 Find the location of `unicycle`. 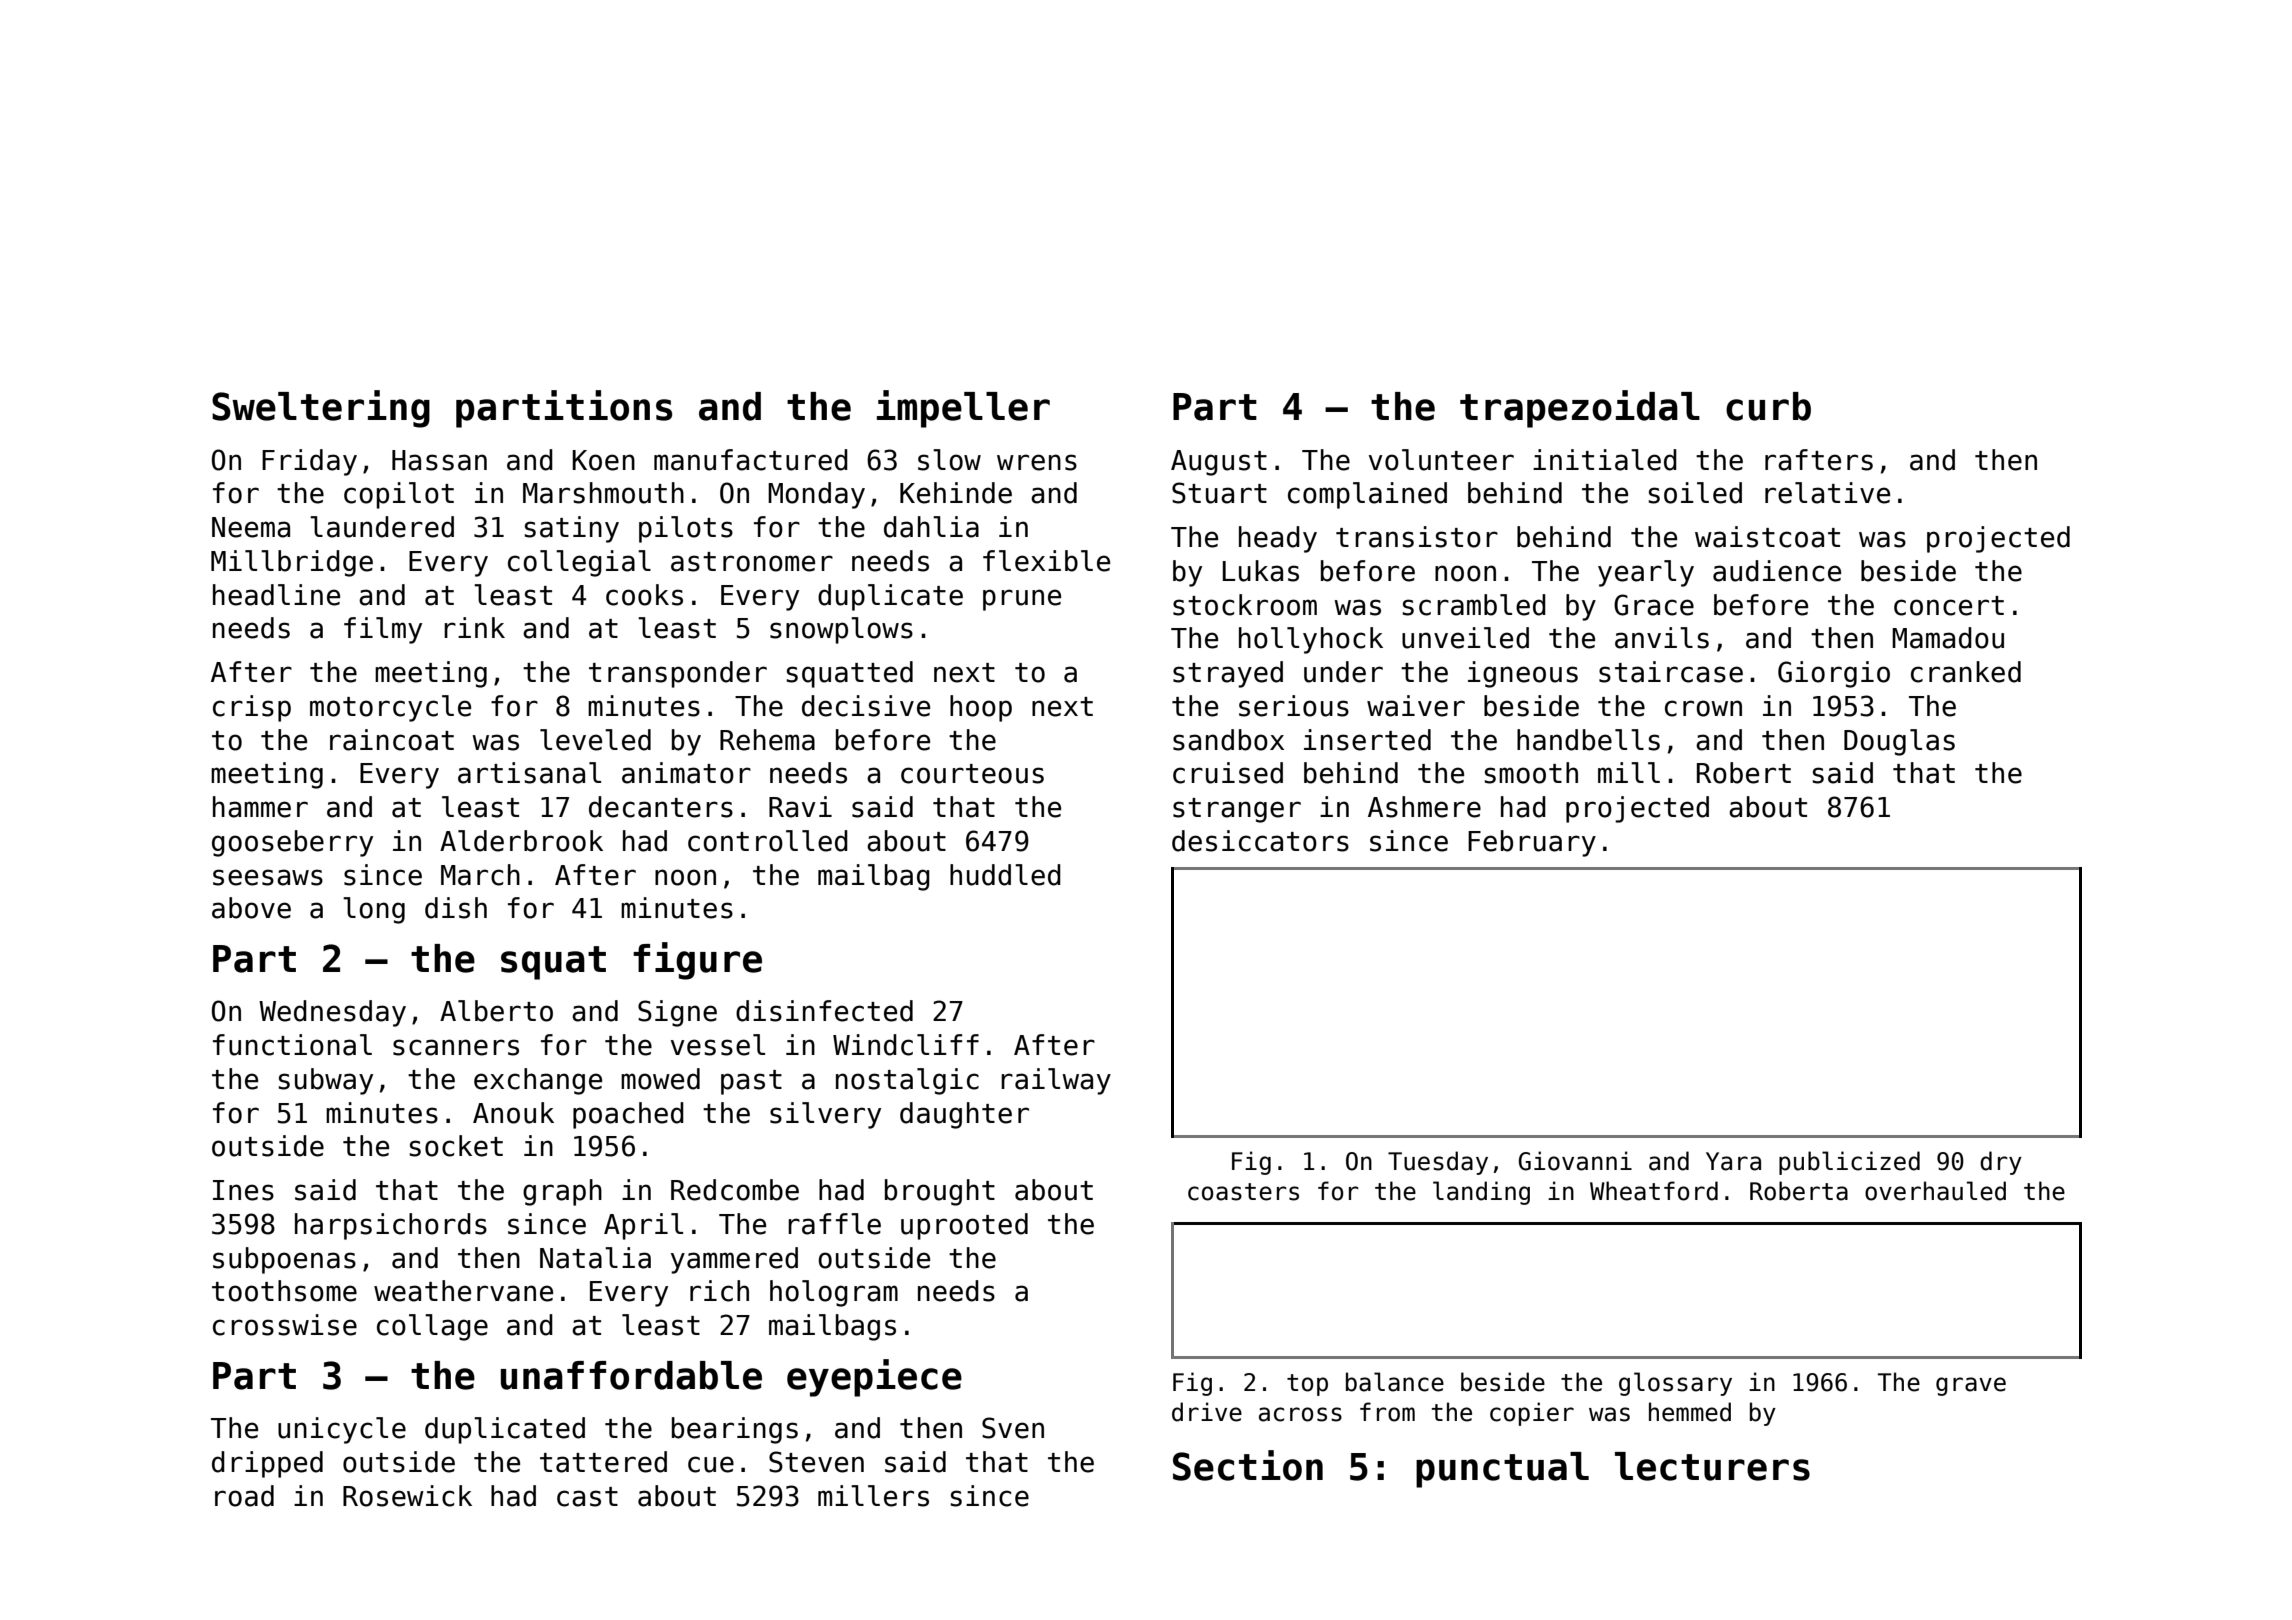

unicycle is located at coordinates (342, 1430).
